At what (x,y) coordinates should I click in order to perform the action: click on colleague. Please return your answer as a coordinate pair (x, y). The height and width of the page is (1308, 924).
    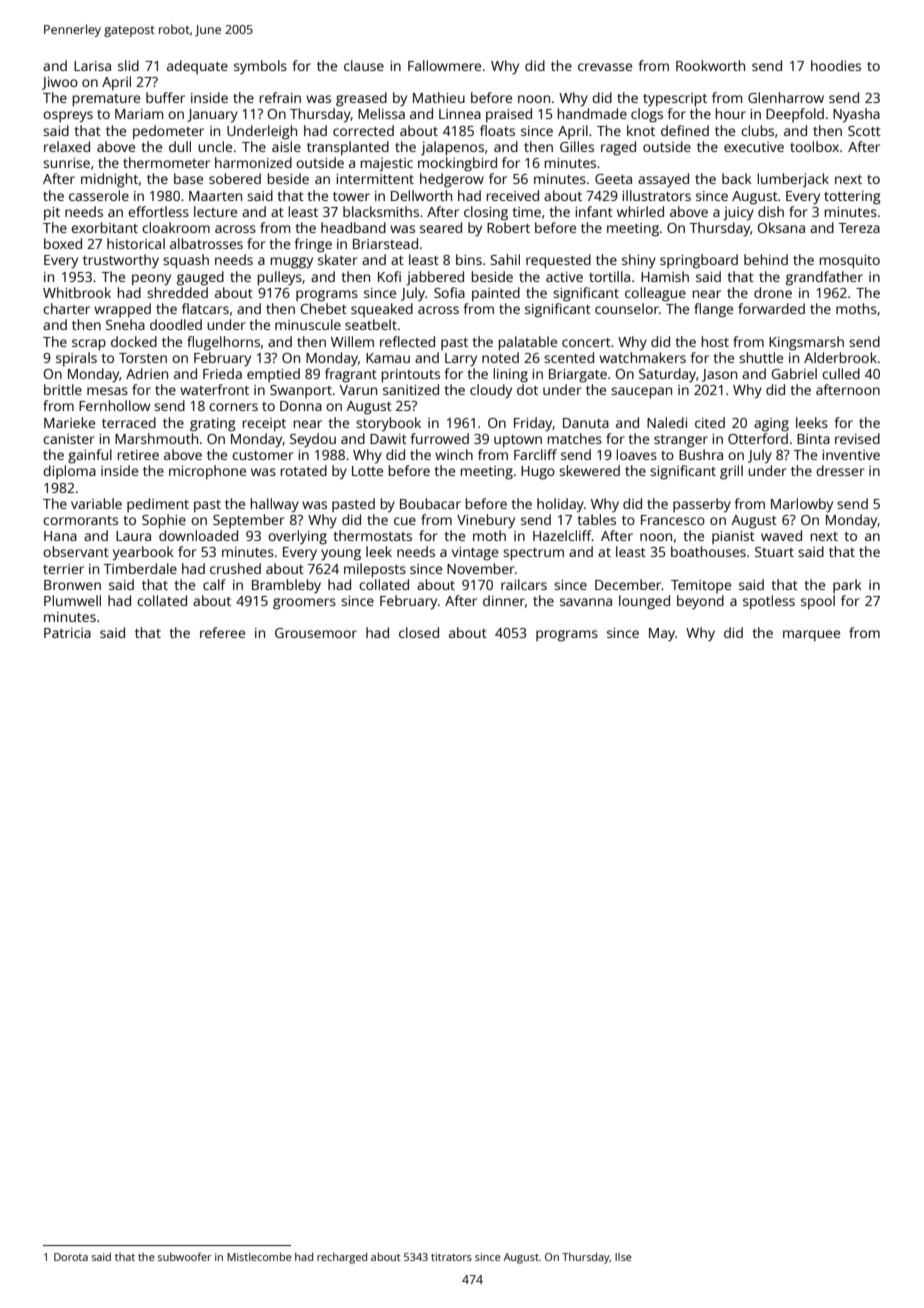
    Looking at the image, I should click on (655, 294).
